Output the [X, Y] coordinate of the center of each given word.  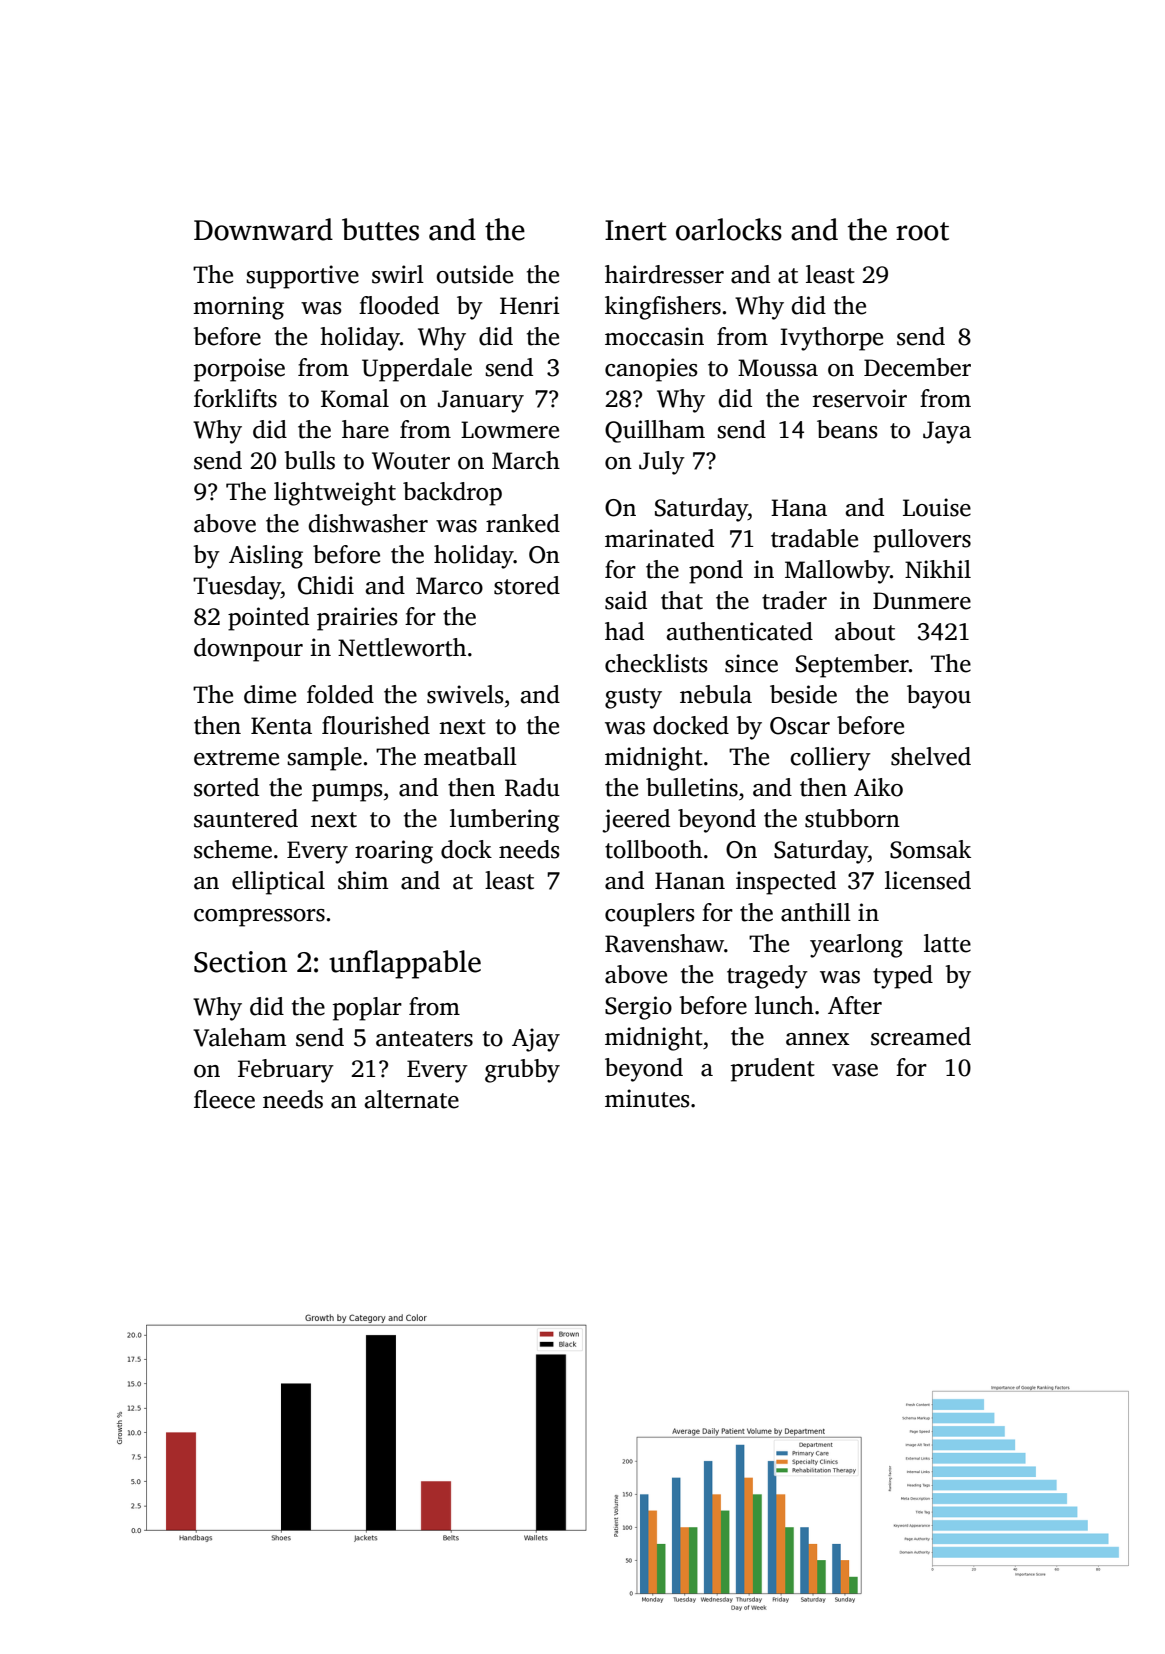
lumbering [505, 821]
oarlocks [729, 229]
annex [817, 1039]
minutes [647, 1098]
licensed [928, 880]
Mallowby [837, 572]
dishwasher [368, 523]
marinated [659, 538]
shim [363, 880]
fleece [224, 1099]
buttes [380, 229]
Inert [636, 230]
